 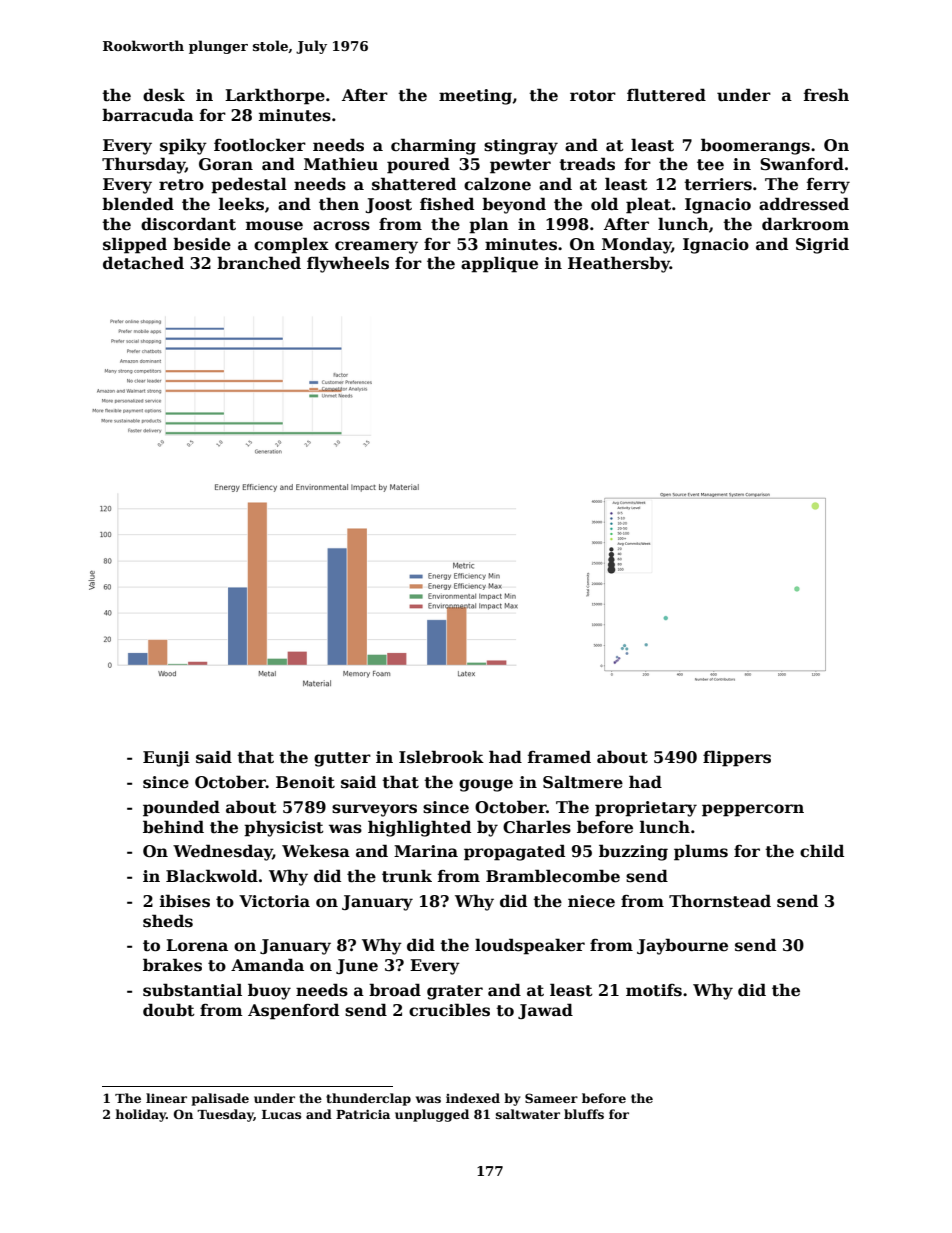 I want to click on palisade, so click(x=220, y=1099).
